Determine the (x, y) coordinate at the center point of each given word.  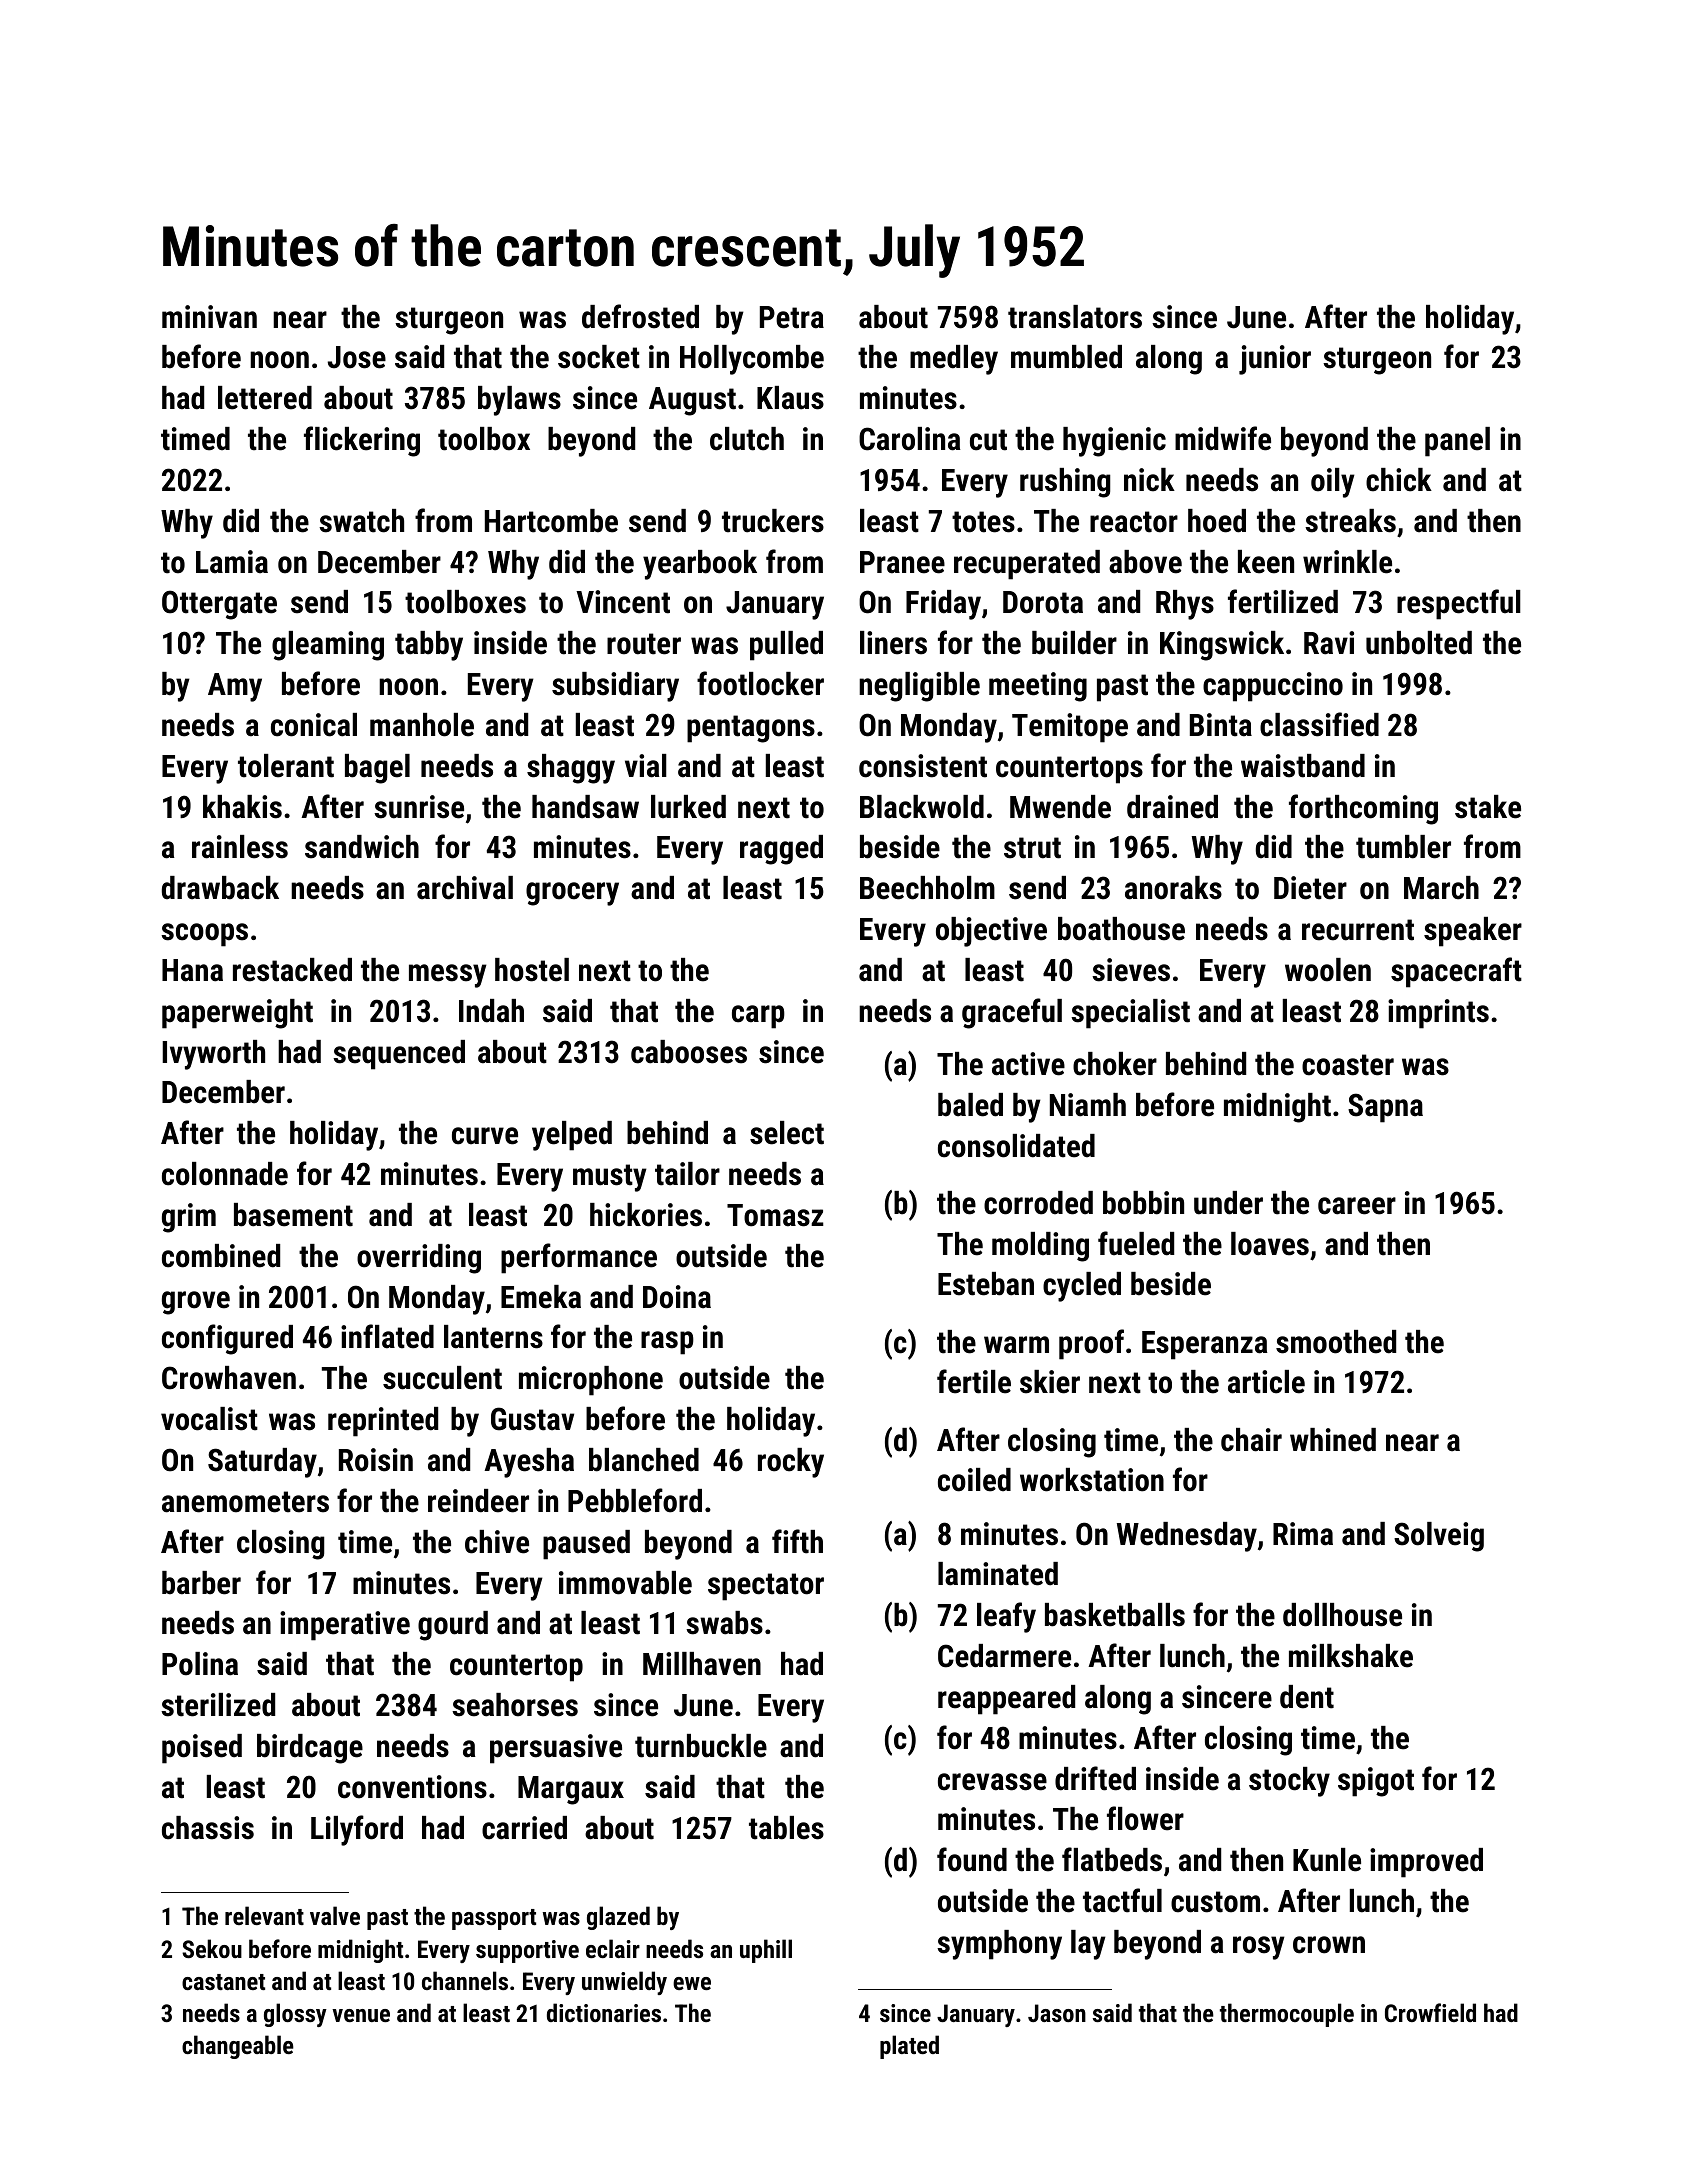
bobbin (1143, 1203)
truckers (773, 521)
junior (1275, 360)
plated (909, 2047)
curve (485, 1136)
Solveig (1439, 1537)
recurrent (1358, 930)
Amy (235, 687)
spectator (766, 1587)
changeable (238, 2047)
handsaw (585, 807)
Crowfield (1430, 2012)
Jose (357, 357)
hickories (646, 1215)
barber (201, 1583)
